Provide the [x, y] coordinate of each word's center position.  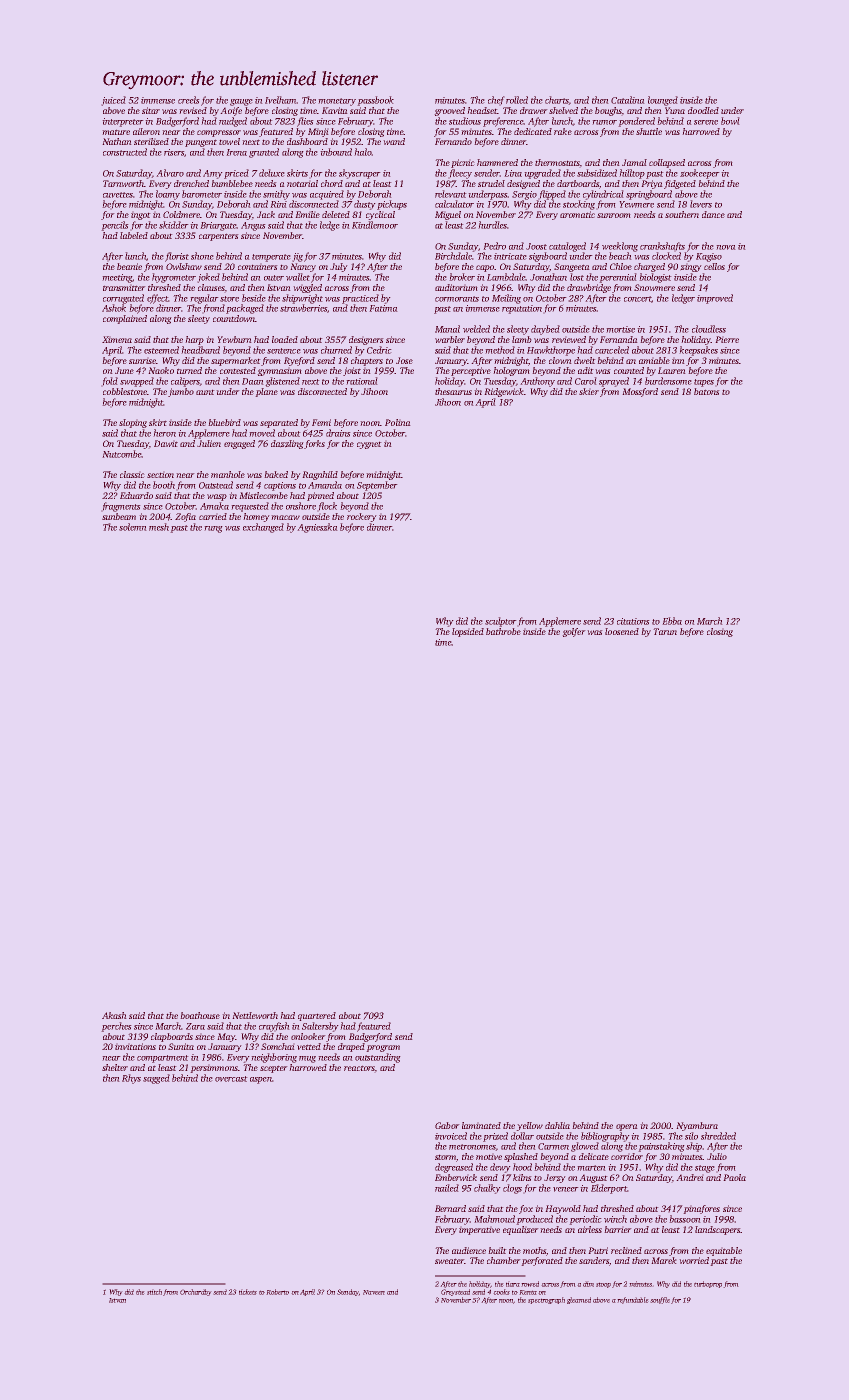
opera [626, 1127]
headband [201, 350]
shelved [563, 110]
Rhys [131, 1079]
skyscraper [359, 174]
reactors [359, 1068]
